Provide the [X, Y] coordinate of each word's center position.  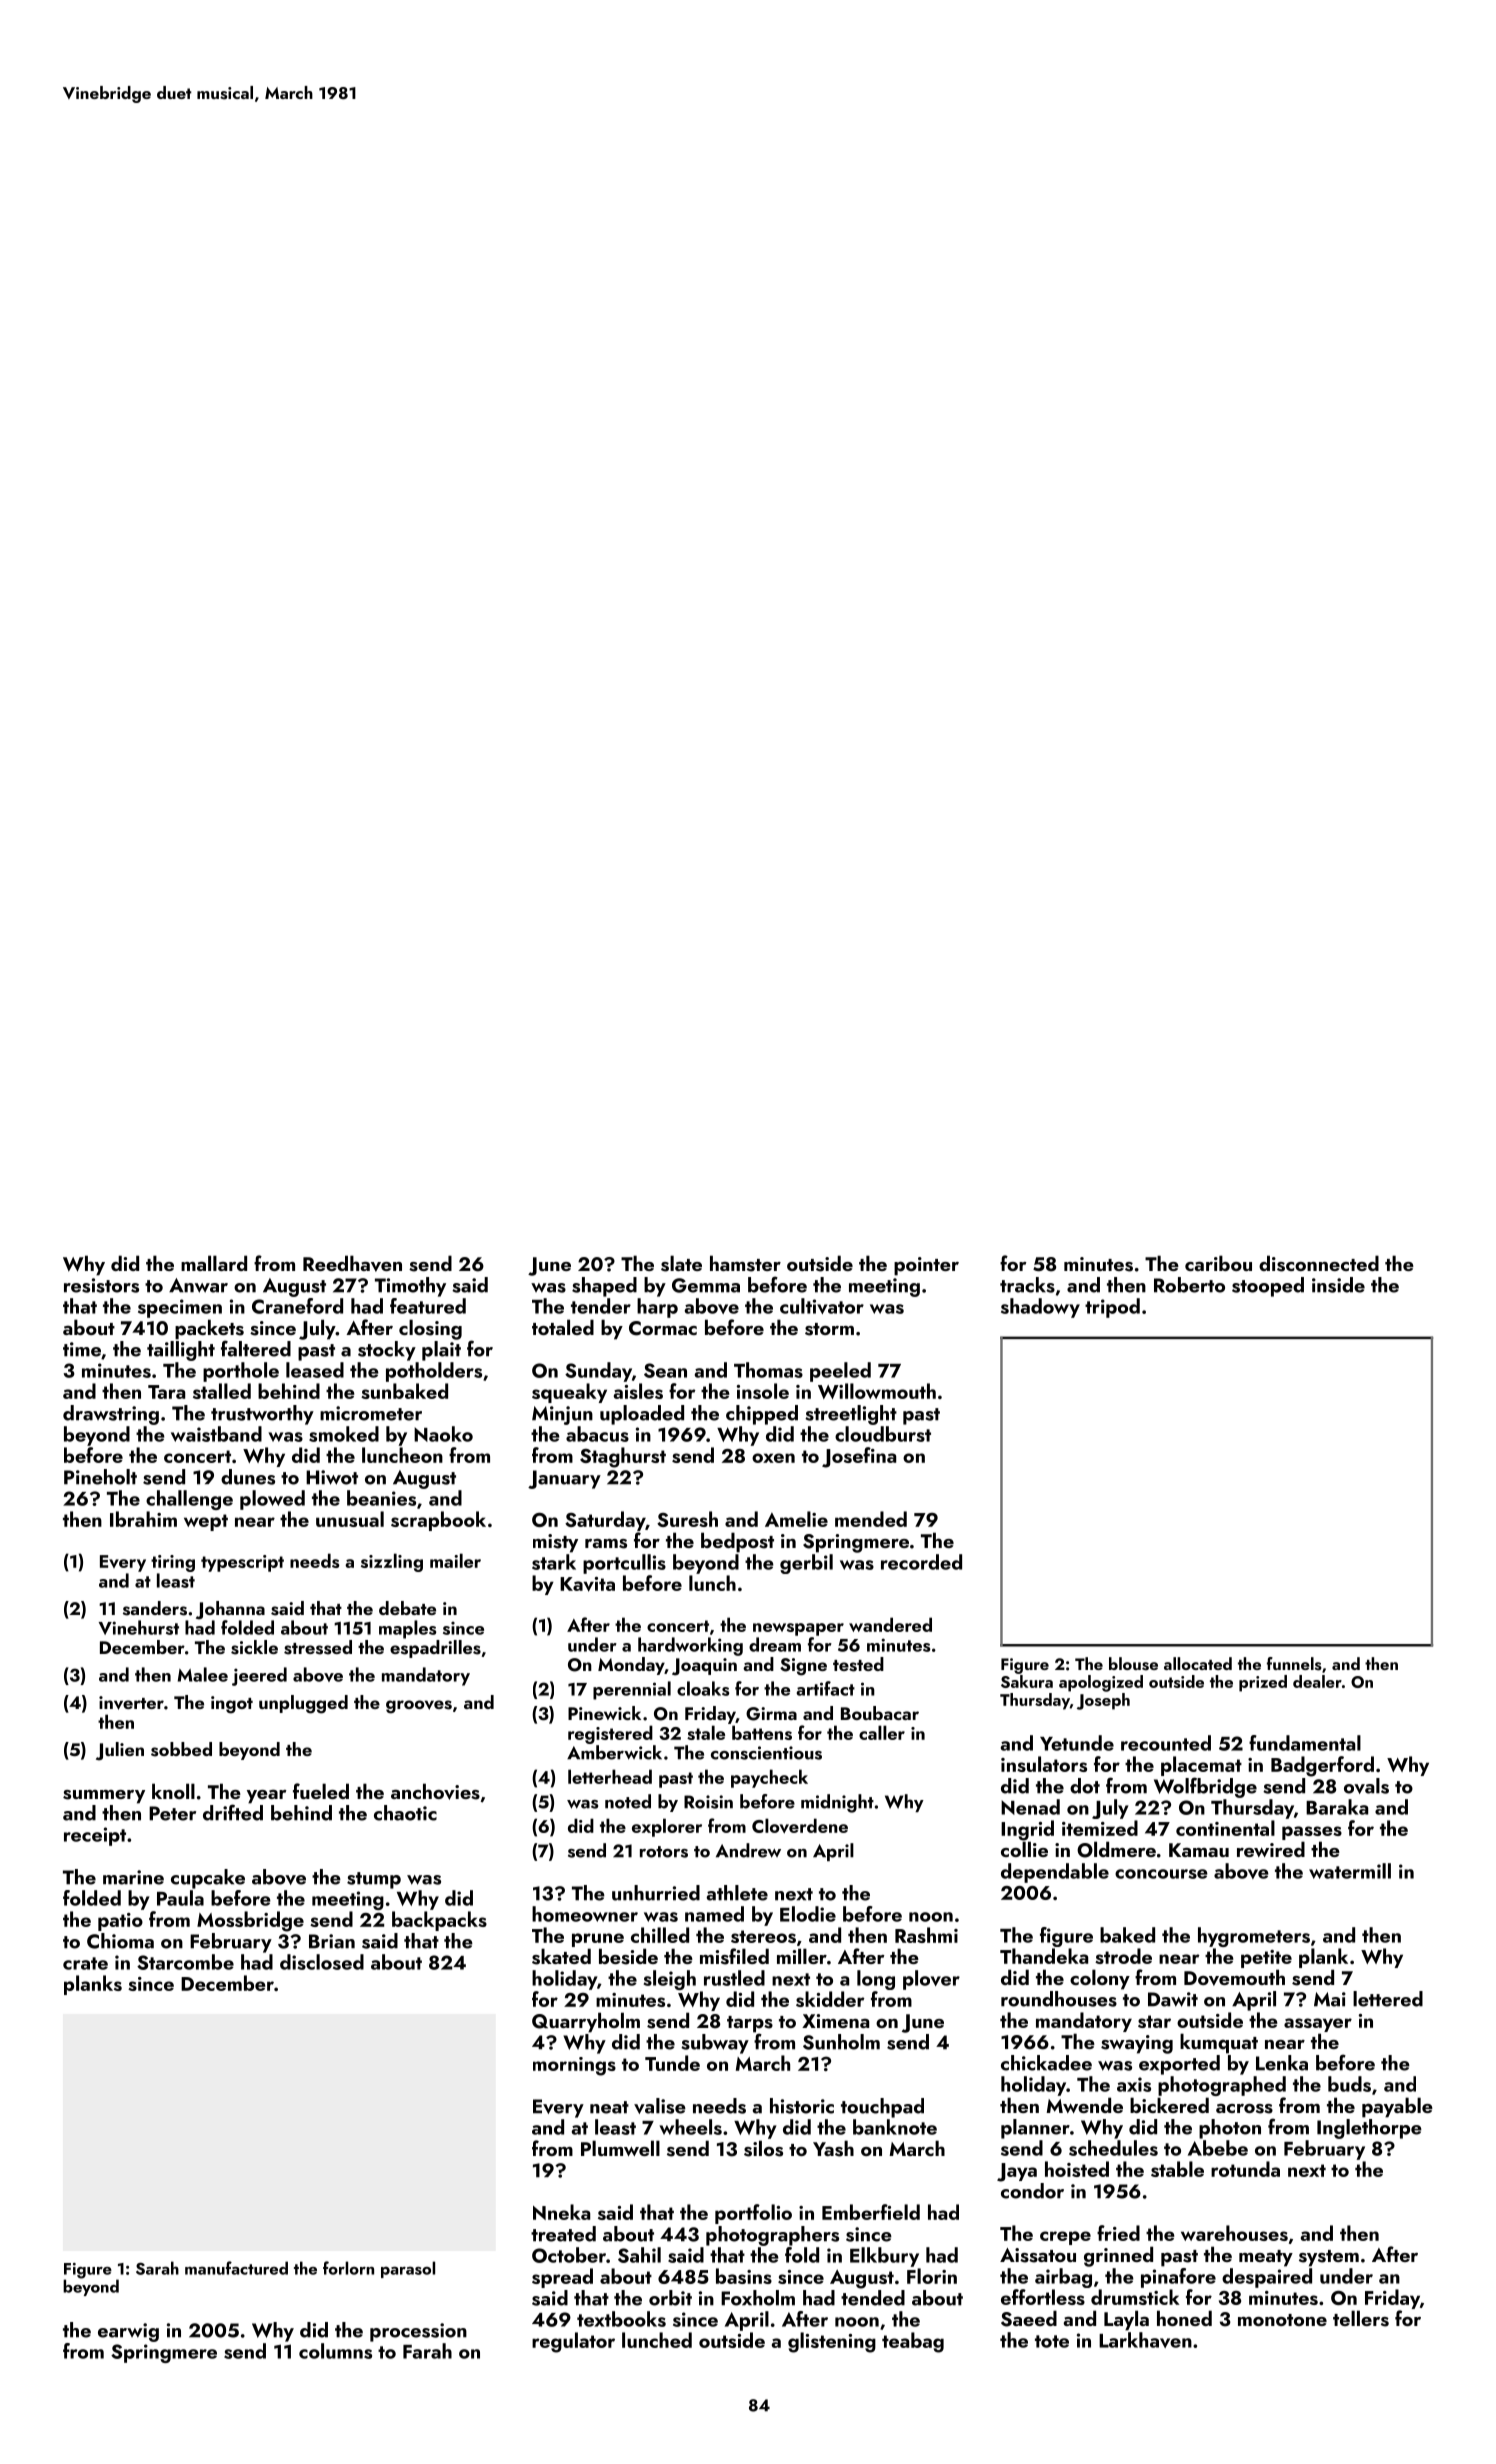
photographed [1222, 2086]
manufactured [236, 2268]
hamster [745, 1263]
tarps [750, 2024]
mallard [214, 1263]
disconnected [1319, 1263]
